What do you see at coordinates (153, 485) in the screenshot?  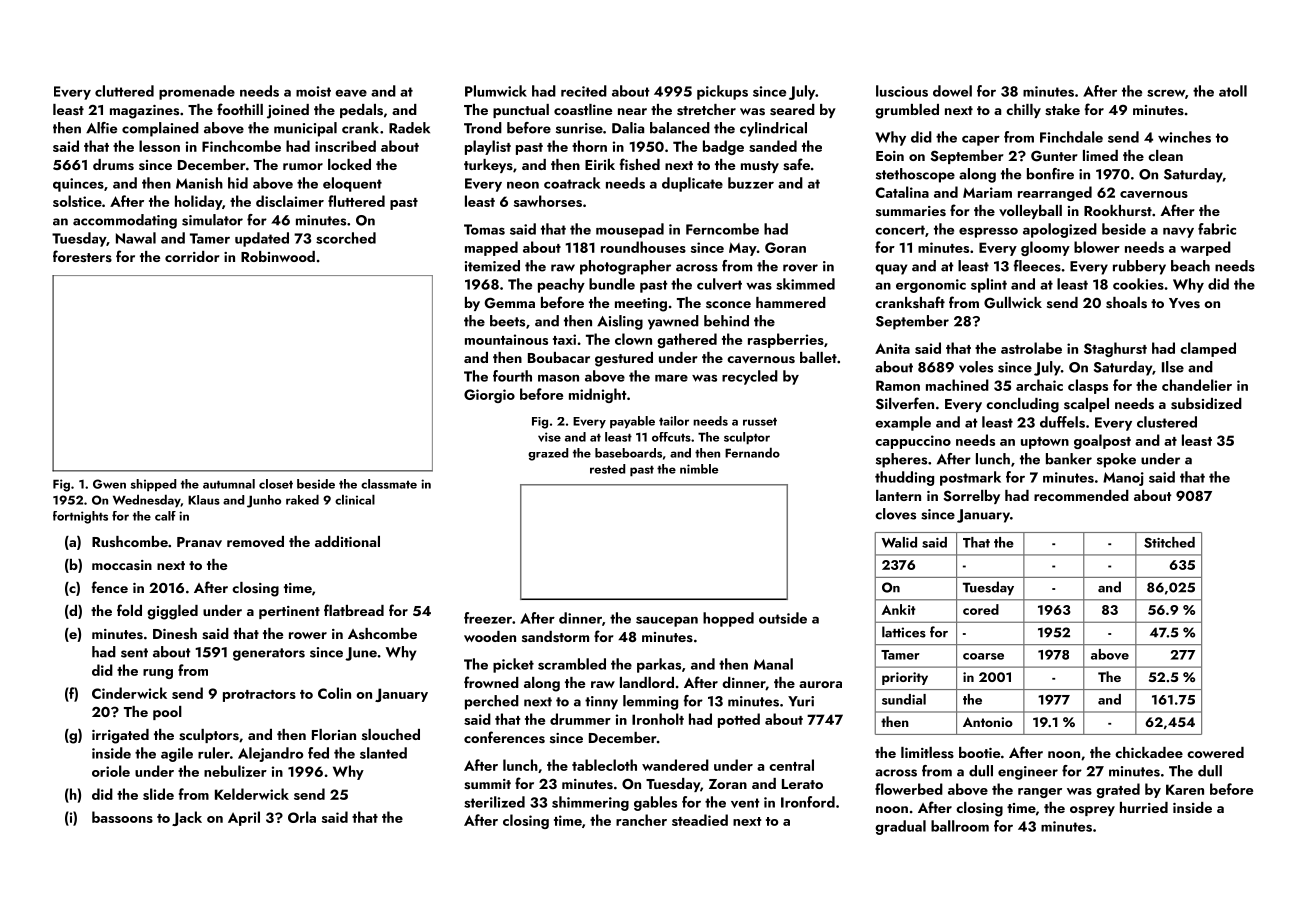 I see `shipped` at bounding box center [153, 485].
